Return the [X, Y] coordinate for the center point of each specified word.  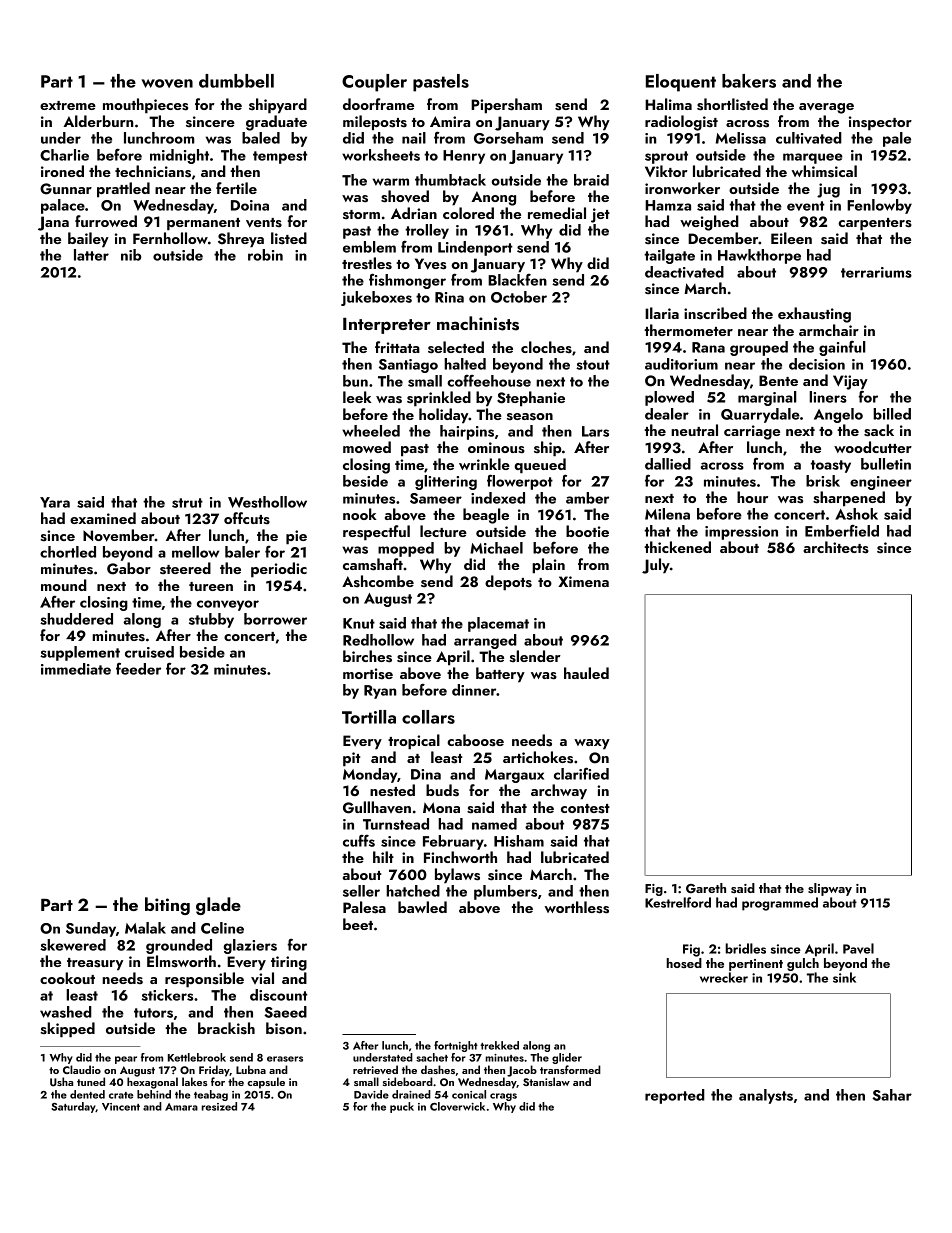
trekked [499, 1045]
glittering [446, 482]
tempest [280, 157]
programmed [780, 904]
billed [892, 414]
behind [154, 1094]
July [656, 566]
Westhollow [267, 502]
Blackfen [517, 280]
